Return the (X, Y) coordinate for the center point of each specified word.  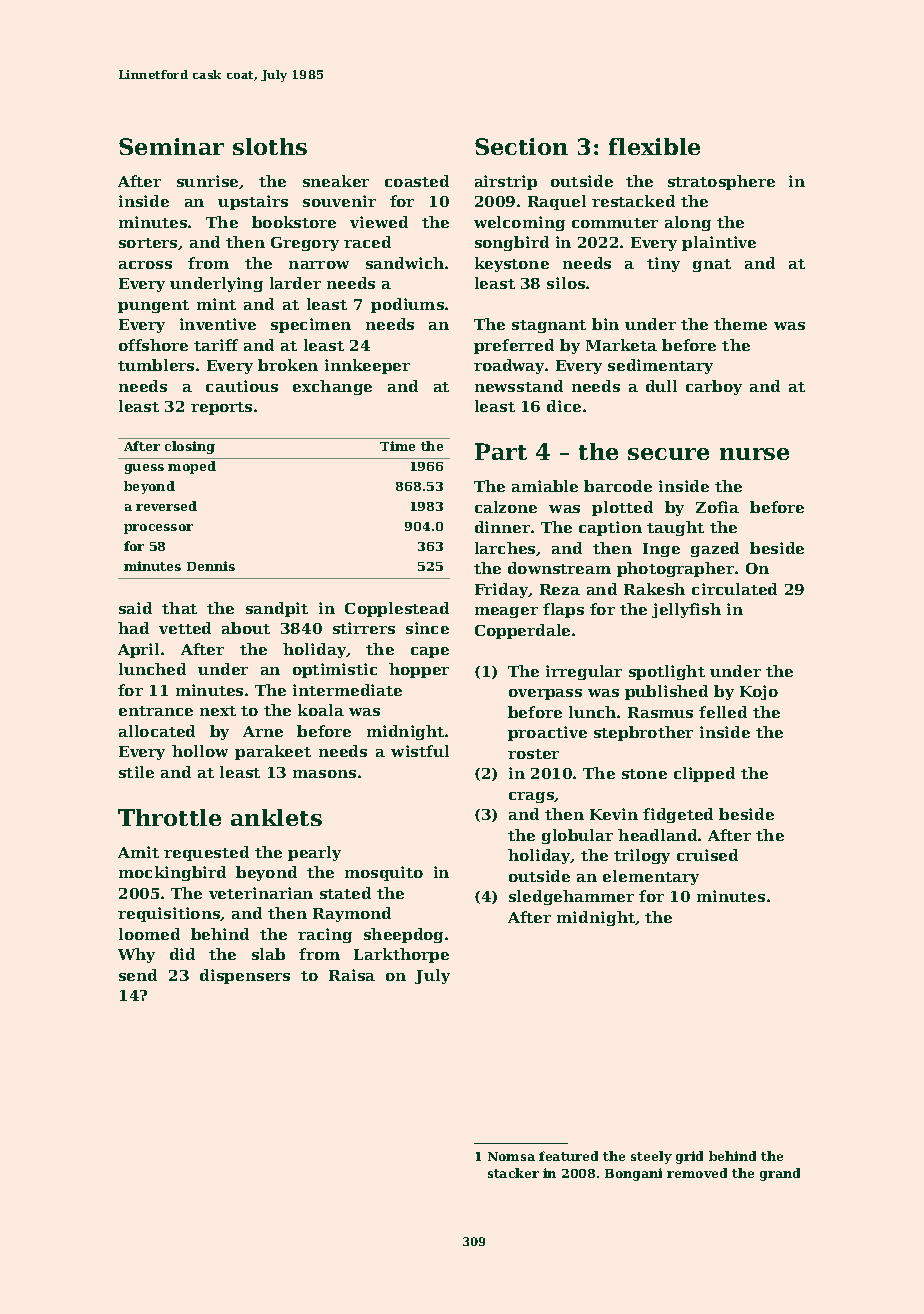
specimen (311, 325)
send (138, 975)
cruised (707, 855)
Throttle (169, 817)
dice (564, 406)
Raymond (352, 914)
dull (661, 386)
